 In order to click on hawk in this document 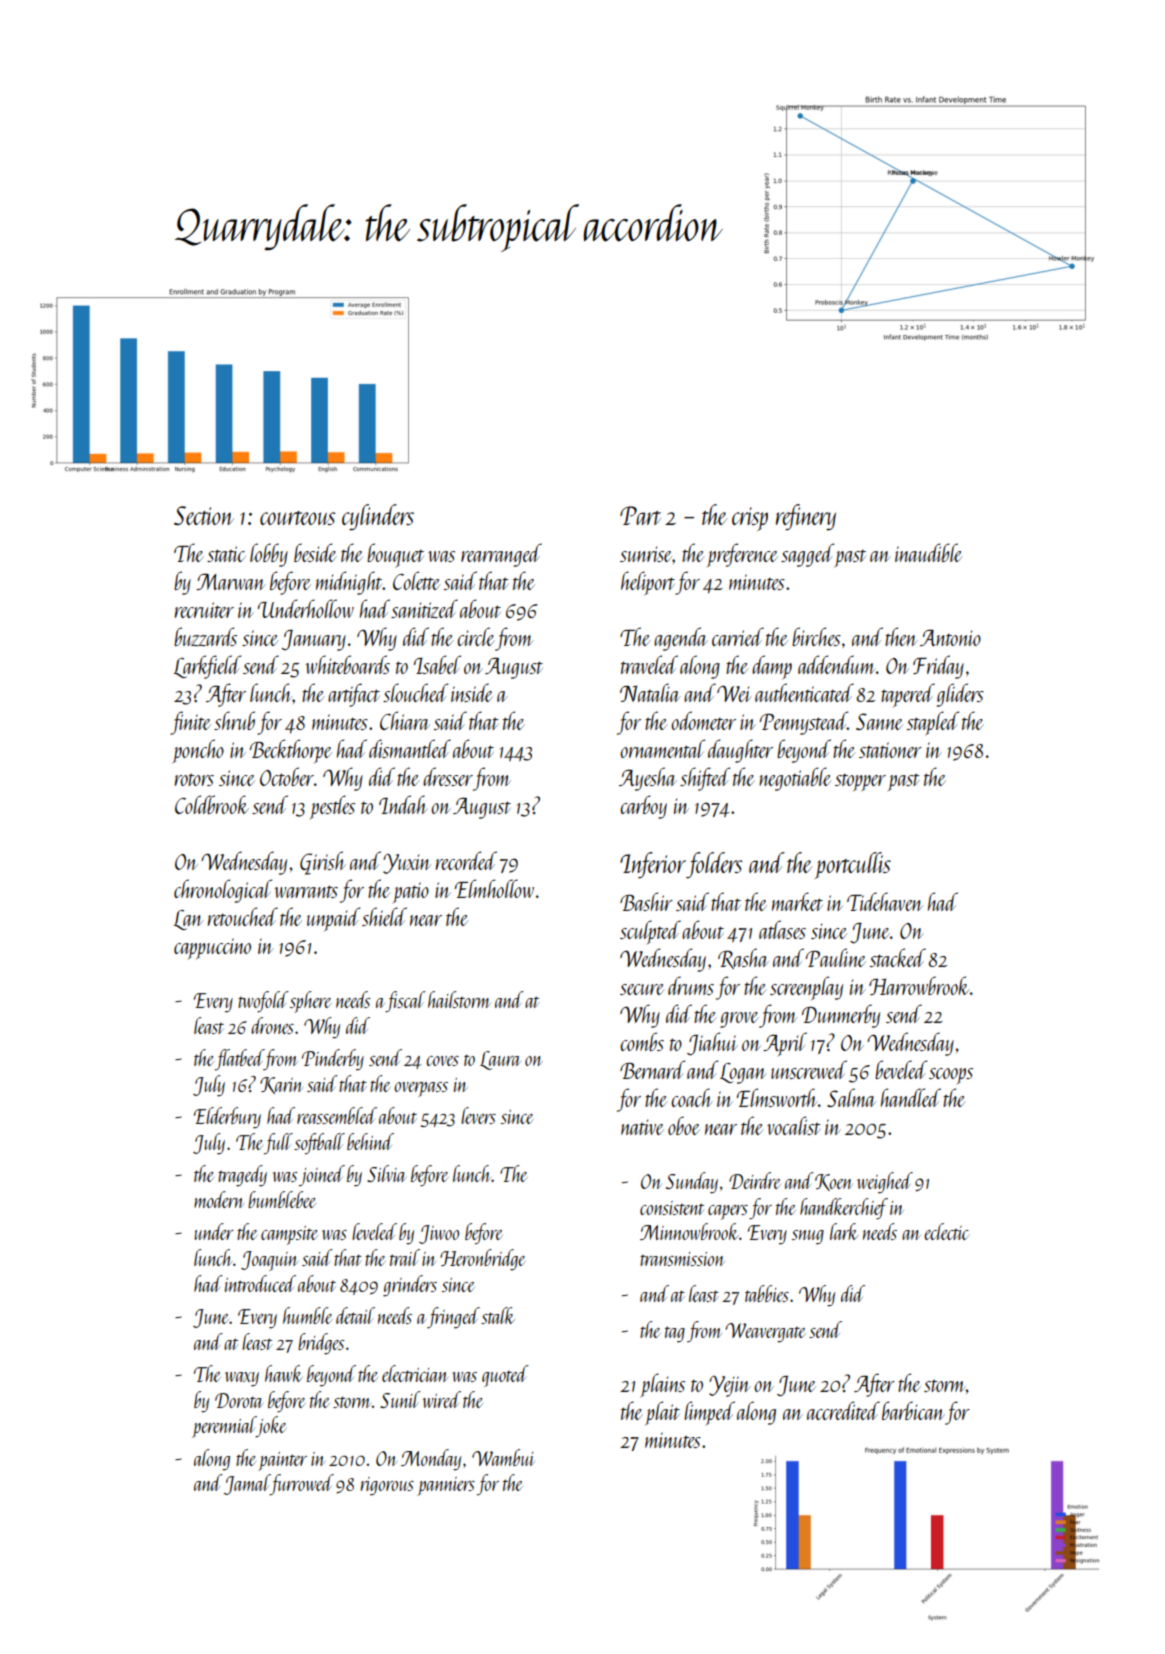, I will do `click(284, 1373)`.
